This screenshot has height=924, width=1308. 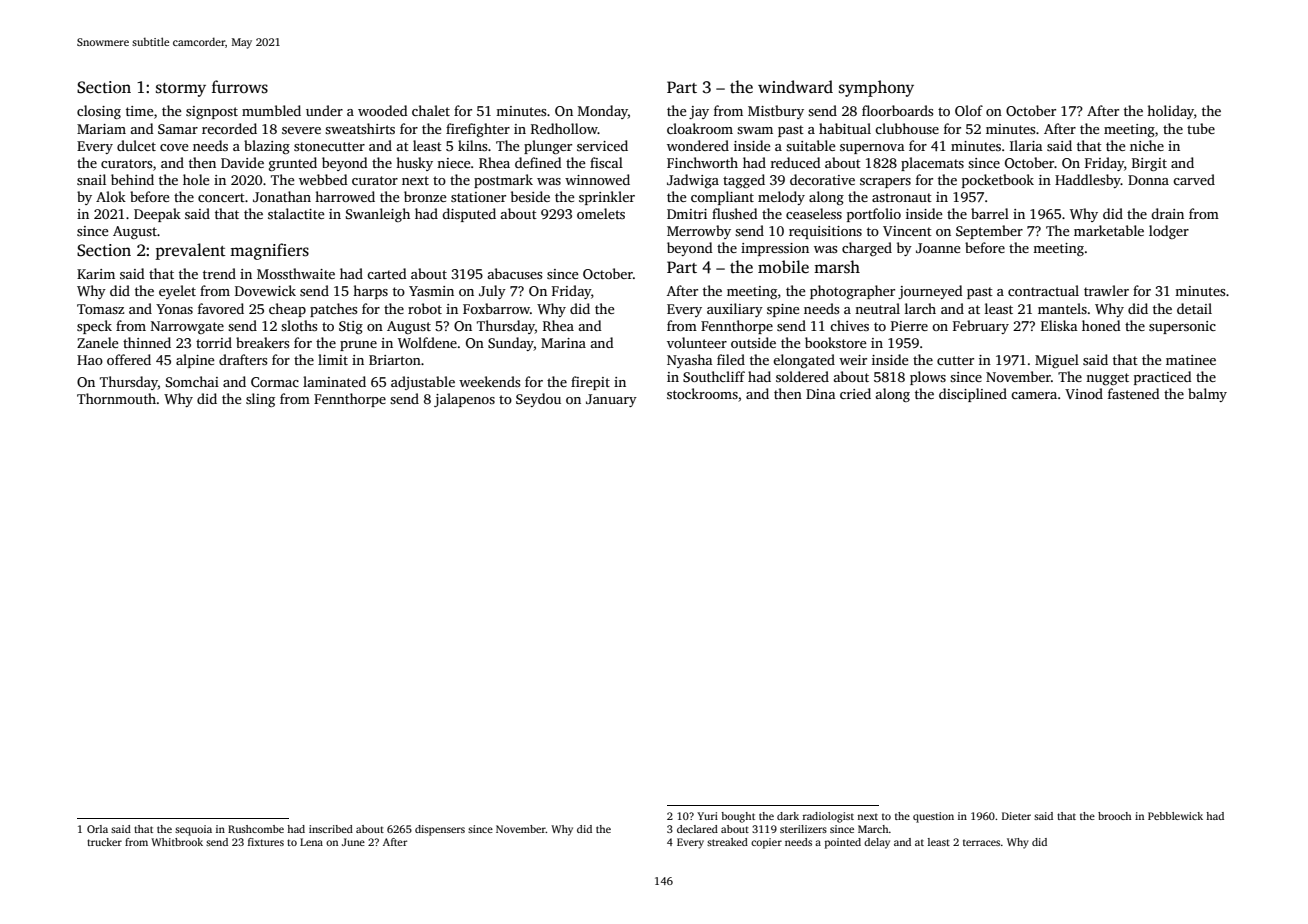 I want to click on Yuri, so click(x=707, y=816).
